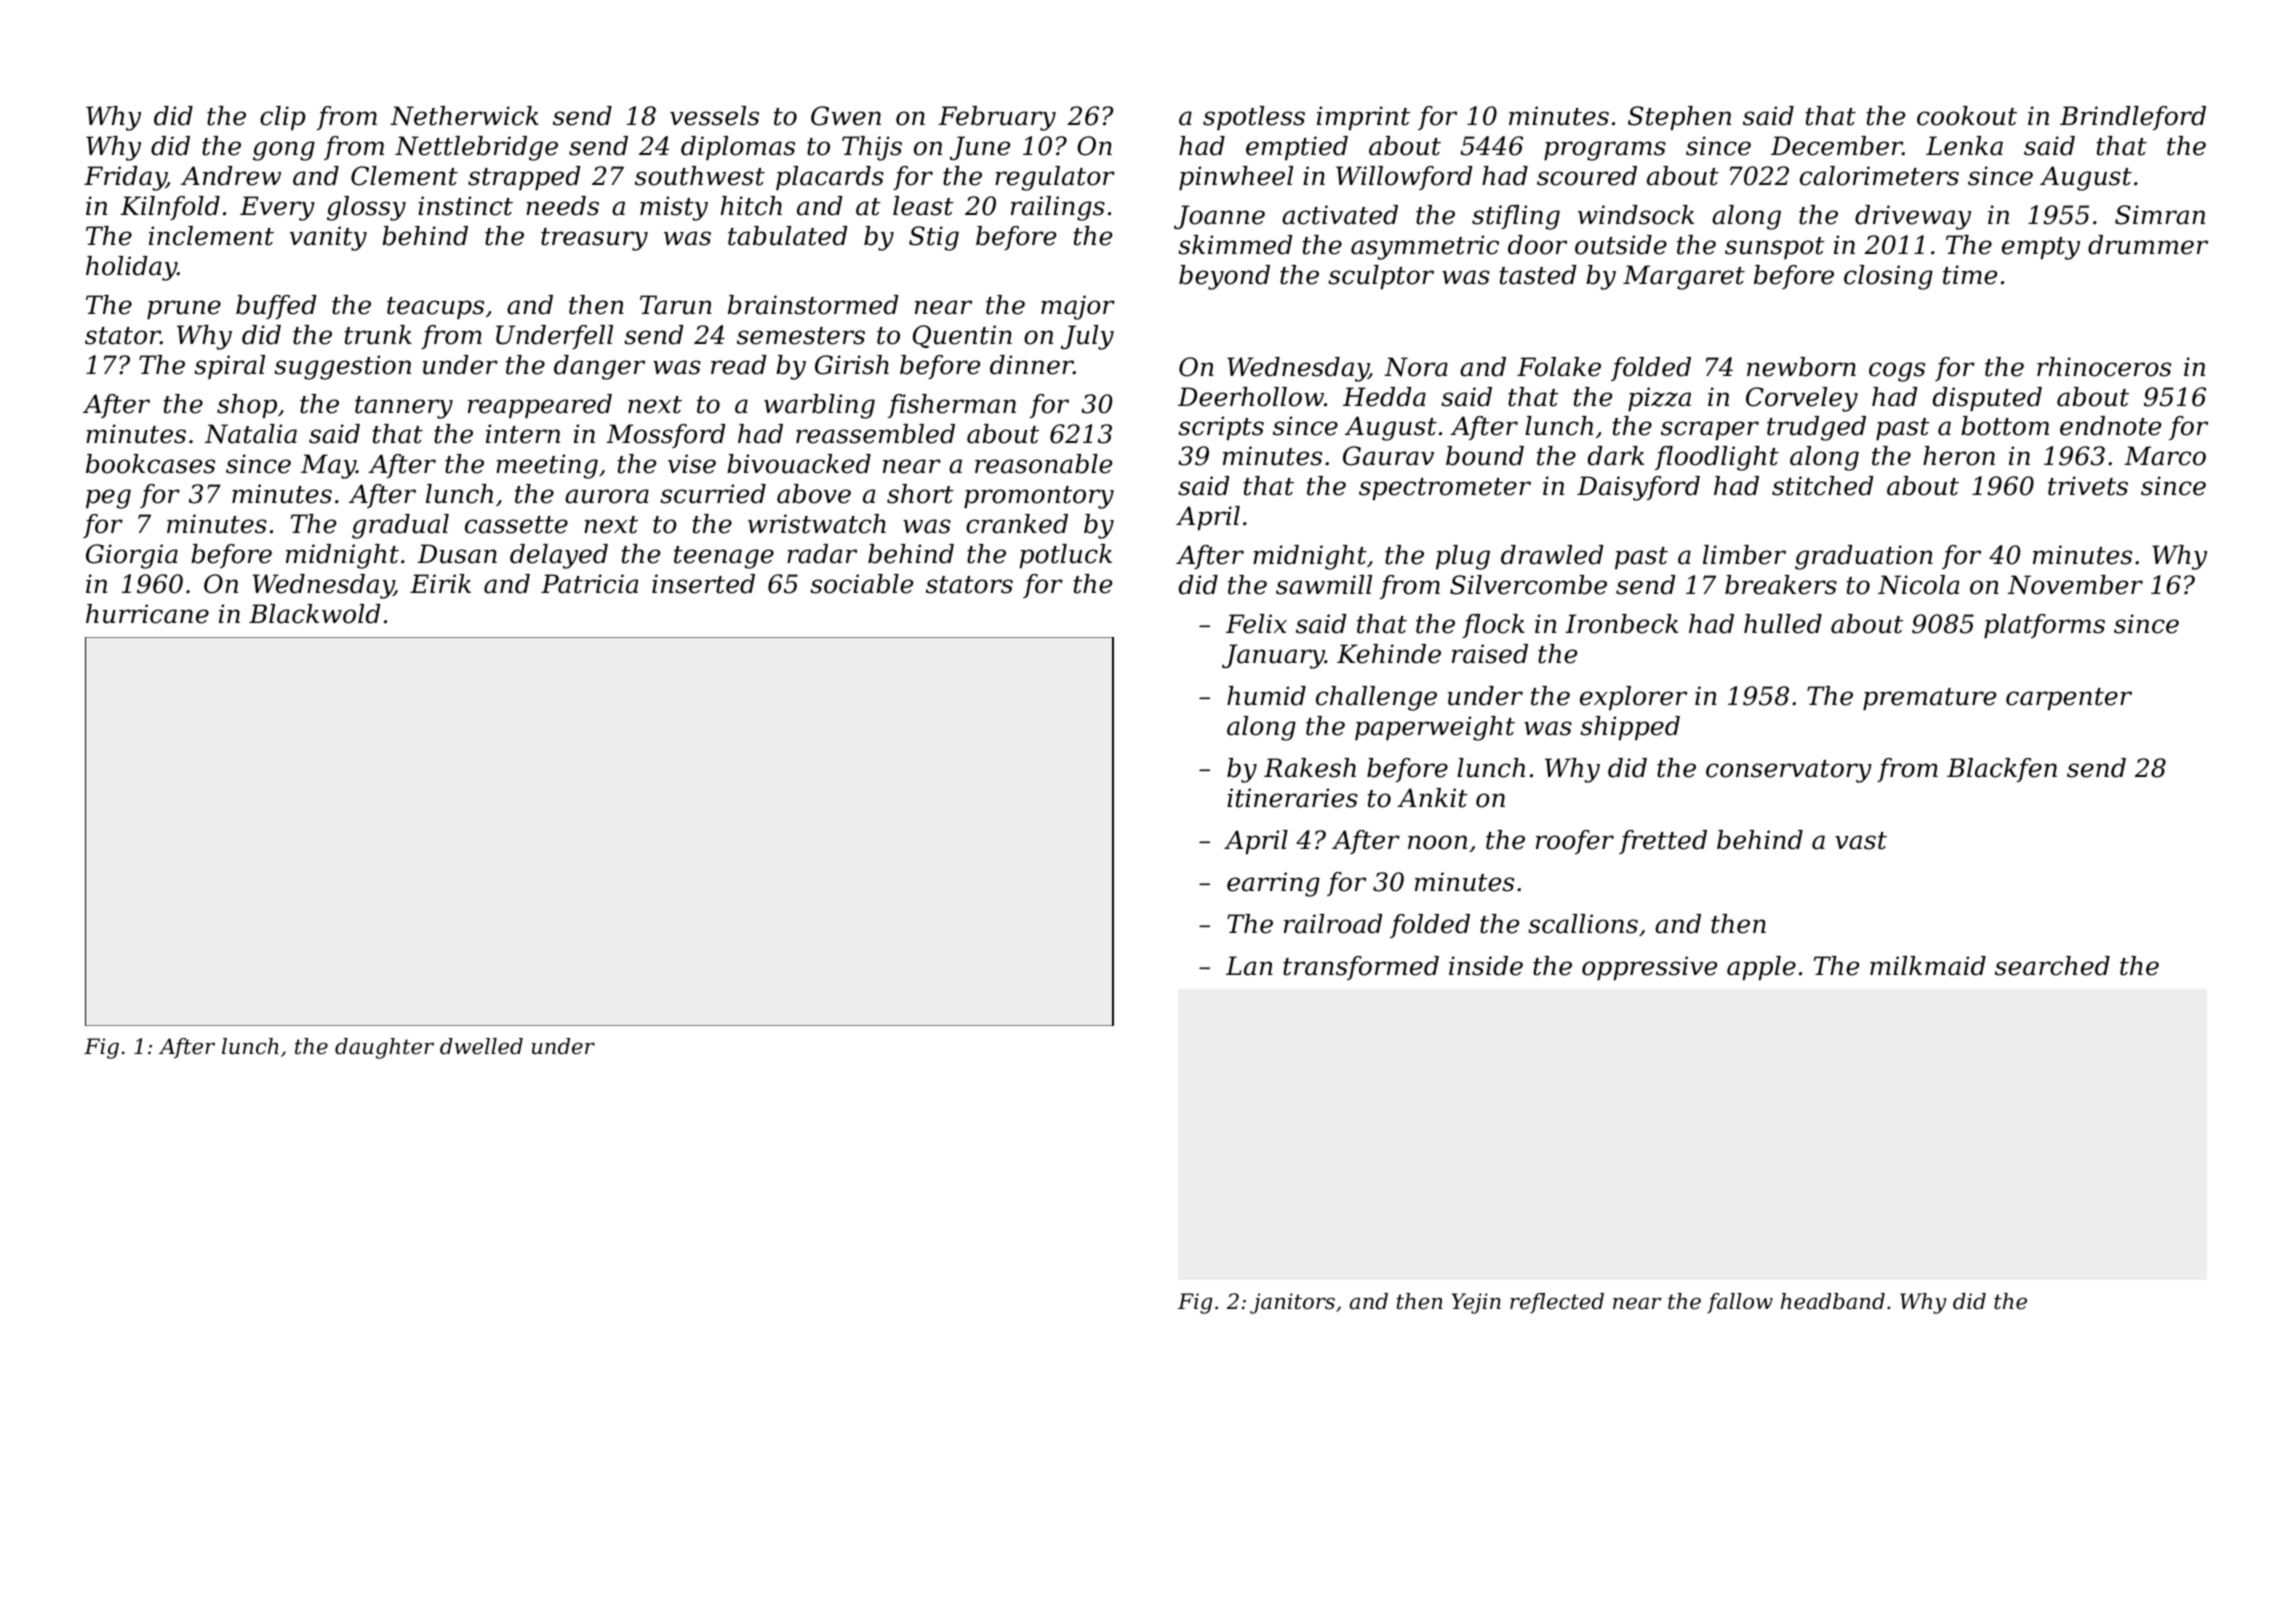  What do you see at coordinates (1273, 884) in the screenshot?
I see `earring` at bounding box center [1273, 884].
